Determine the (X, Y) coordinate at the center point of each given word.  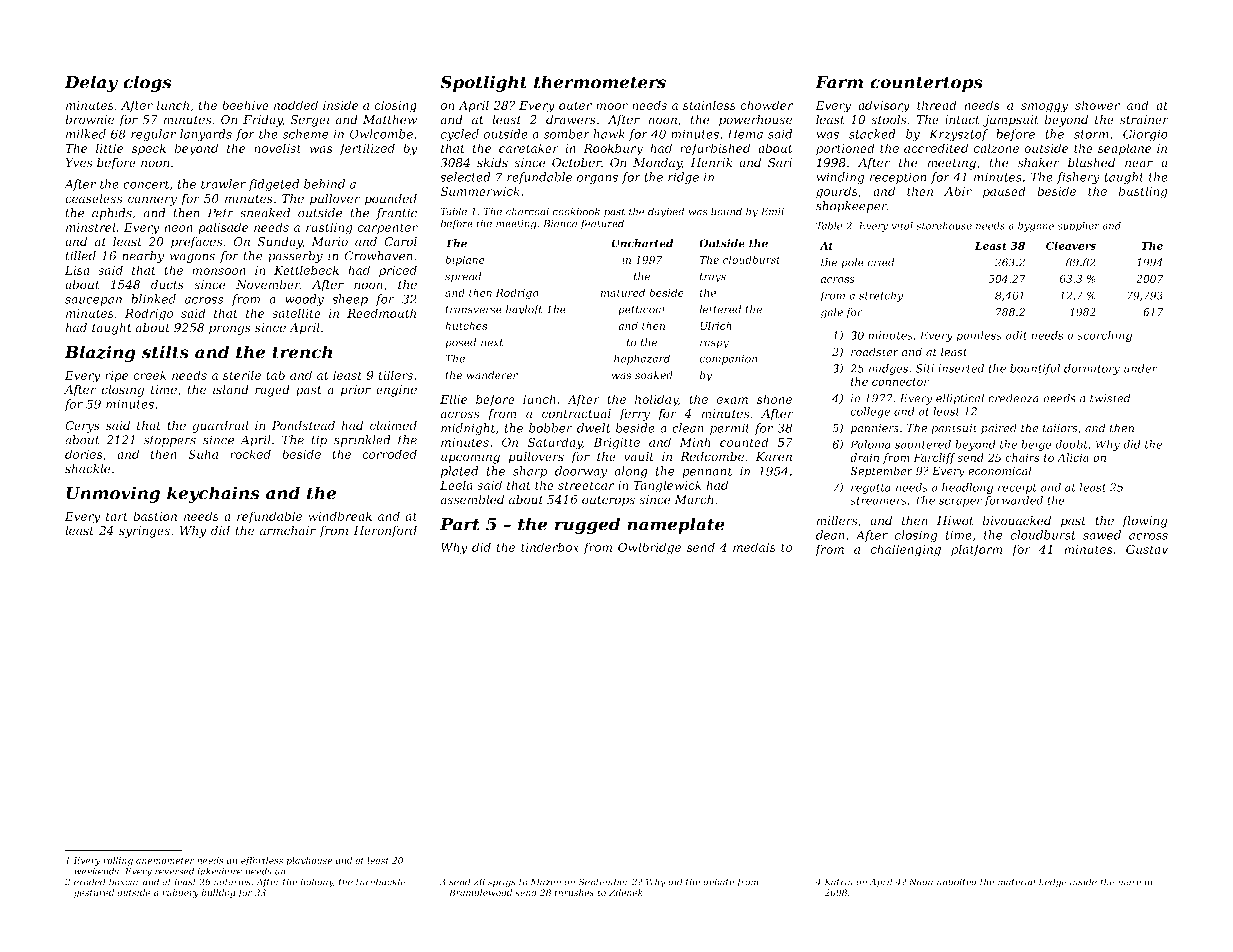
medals (754, 547)
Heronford (385, 531)
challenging (905, 550)
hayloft (524, 310)
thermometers (600, 82)
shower (1097, 105)
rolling (118, 861)
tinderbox (550, 547)
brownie (89, 119)
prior (355, 391)
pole (852, 263)
